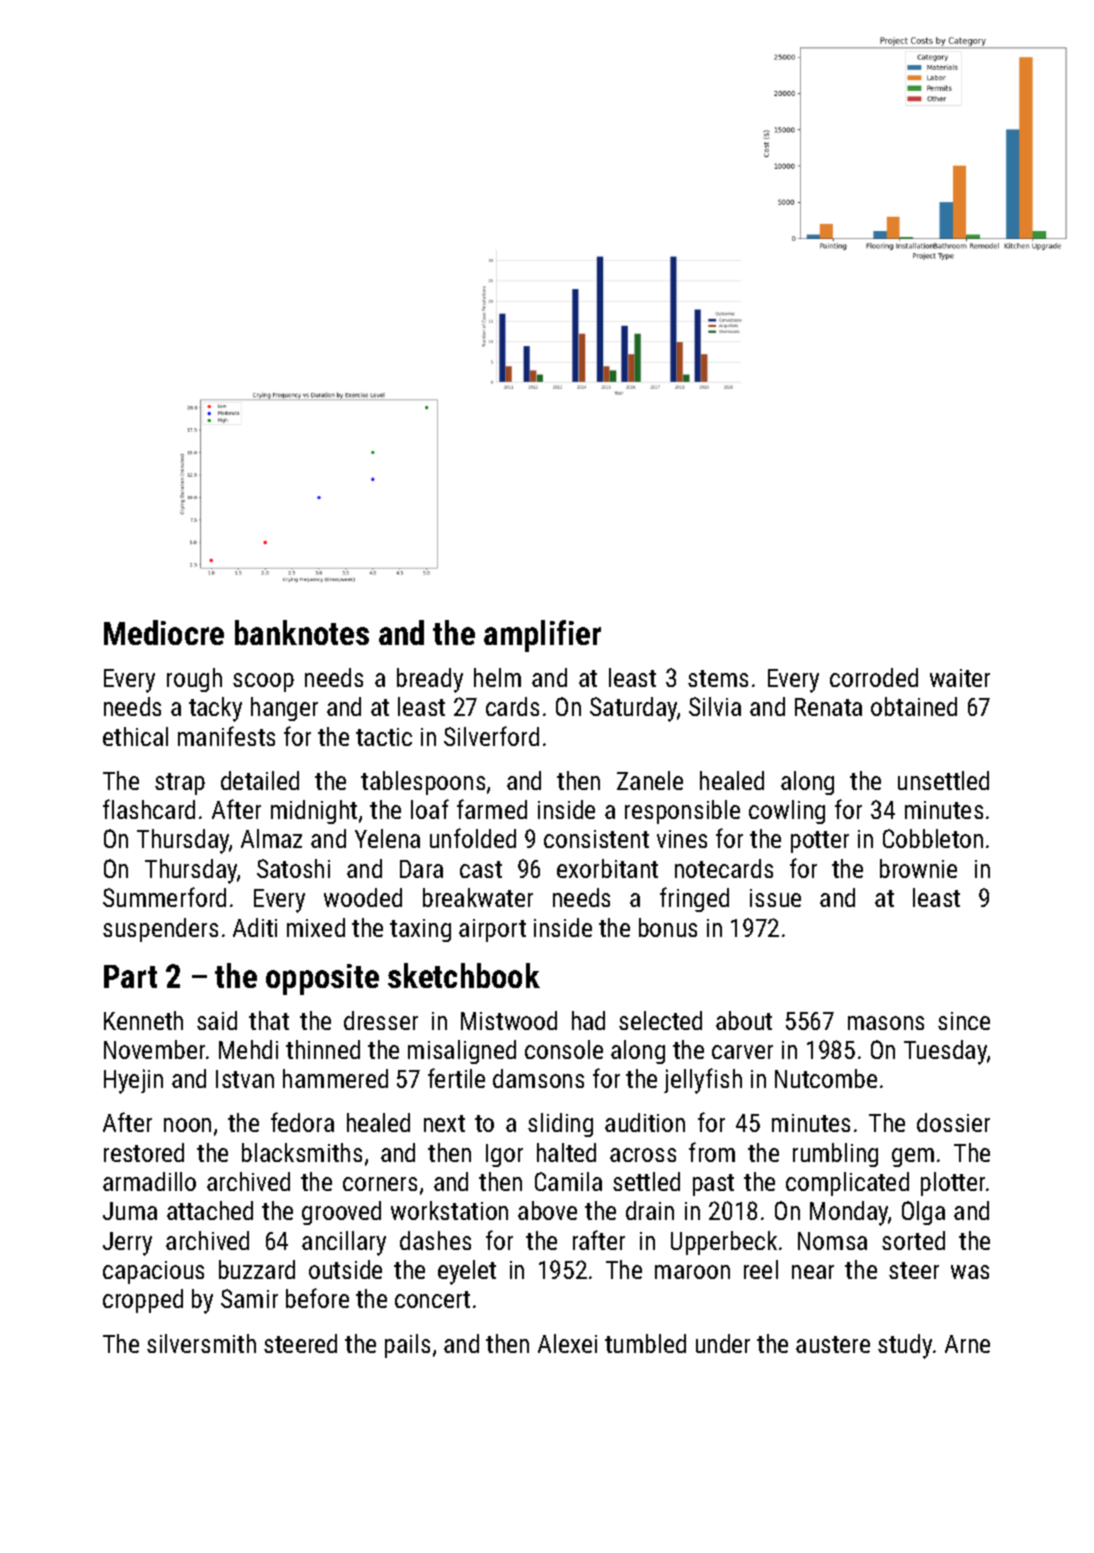  I want to click on pails, so click(407, 1346).
